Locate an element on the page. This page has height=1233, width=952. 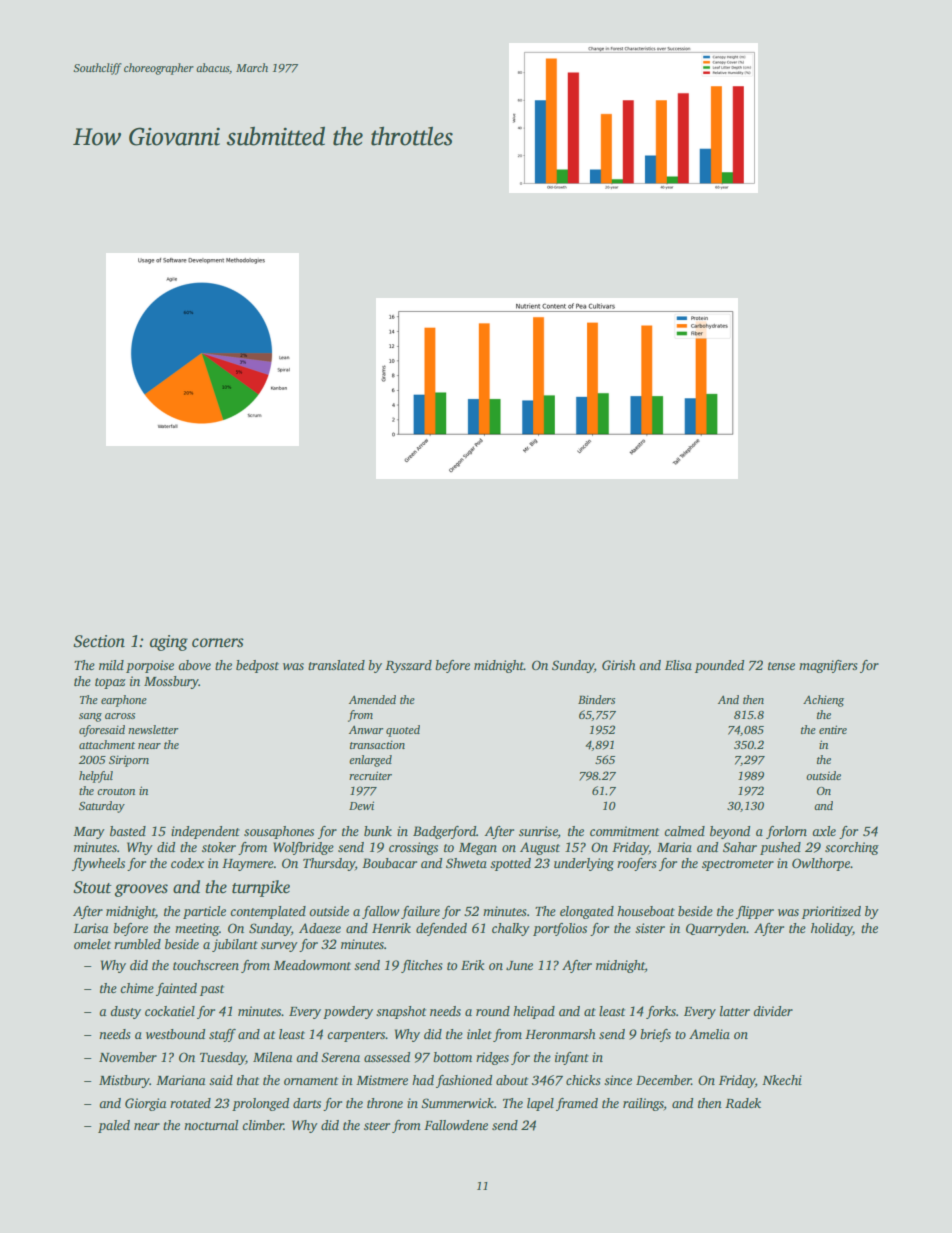
turnpike is located at coordinates (261, 888).
